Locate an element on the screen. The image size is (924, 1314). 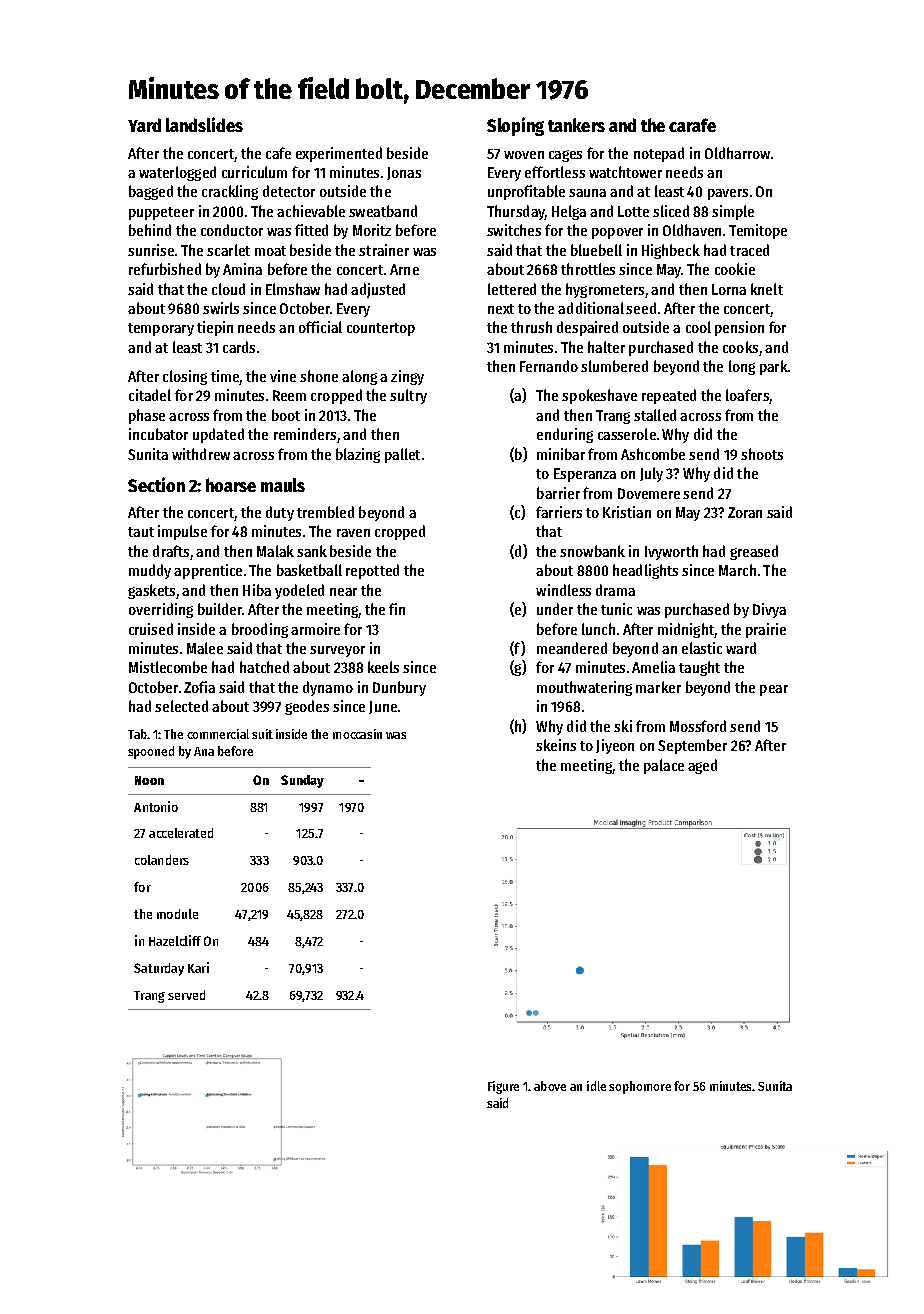
moccasin is located at coordinates (357, 734).
